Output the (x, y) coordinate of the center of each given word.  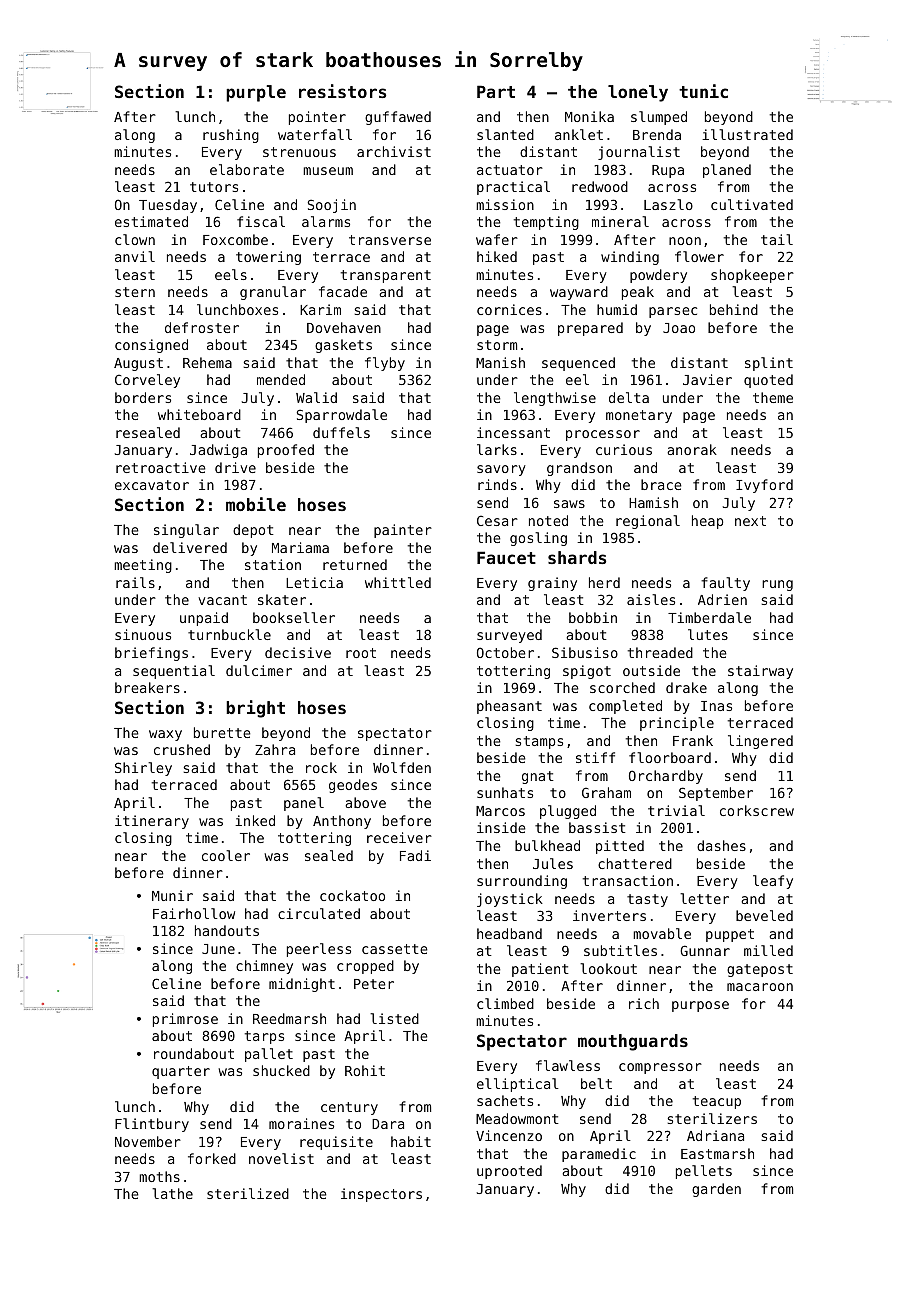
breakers (147, 687)
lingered (760, 742)
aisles (651, 599)
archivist (394, 151)
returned (355, 564)
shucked (281, 1070)
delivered (190, 547)
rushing (231, 136)
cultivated (752, 204)
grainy (552, 584)
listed (394, 1018)
